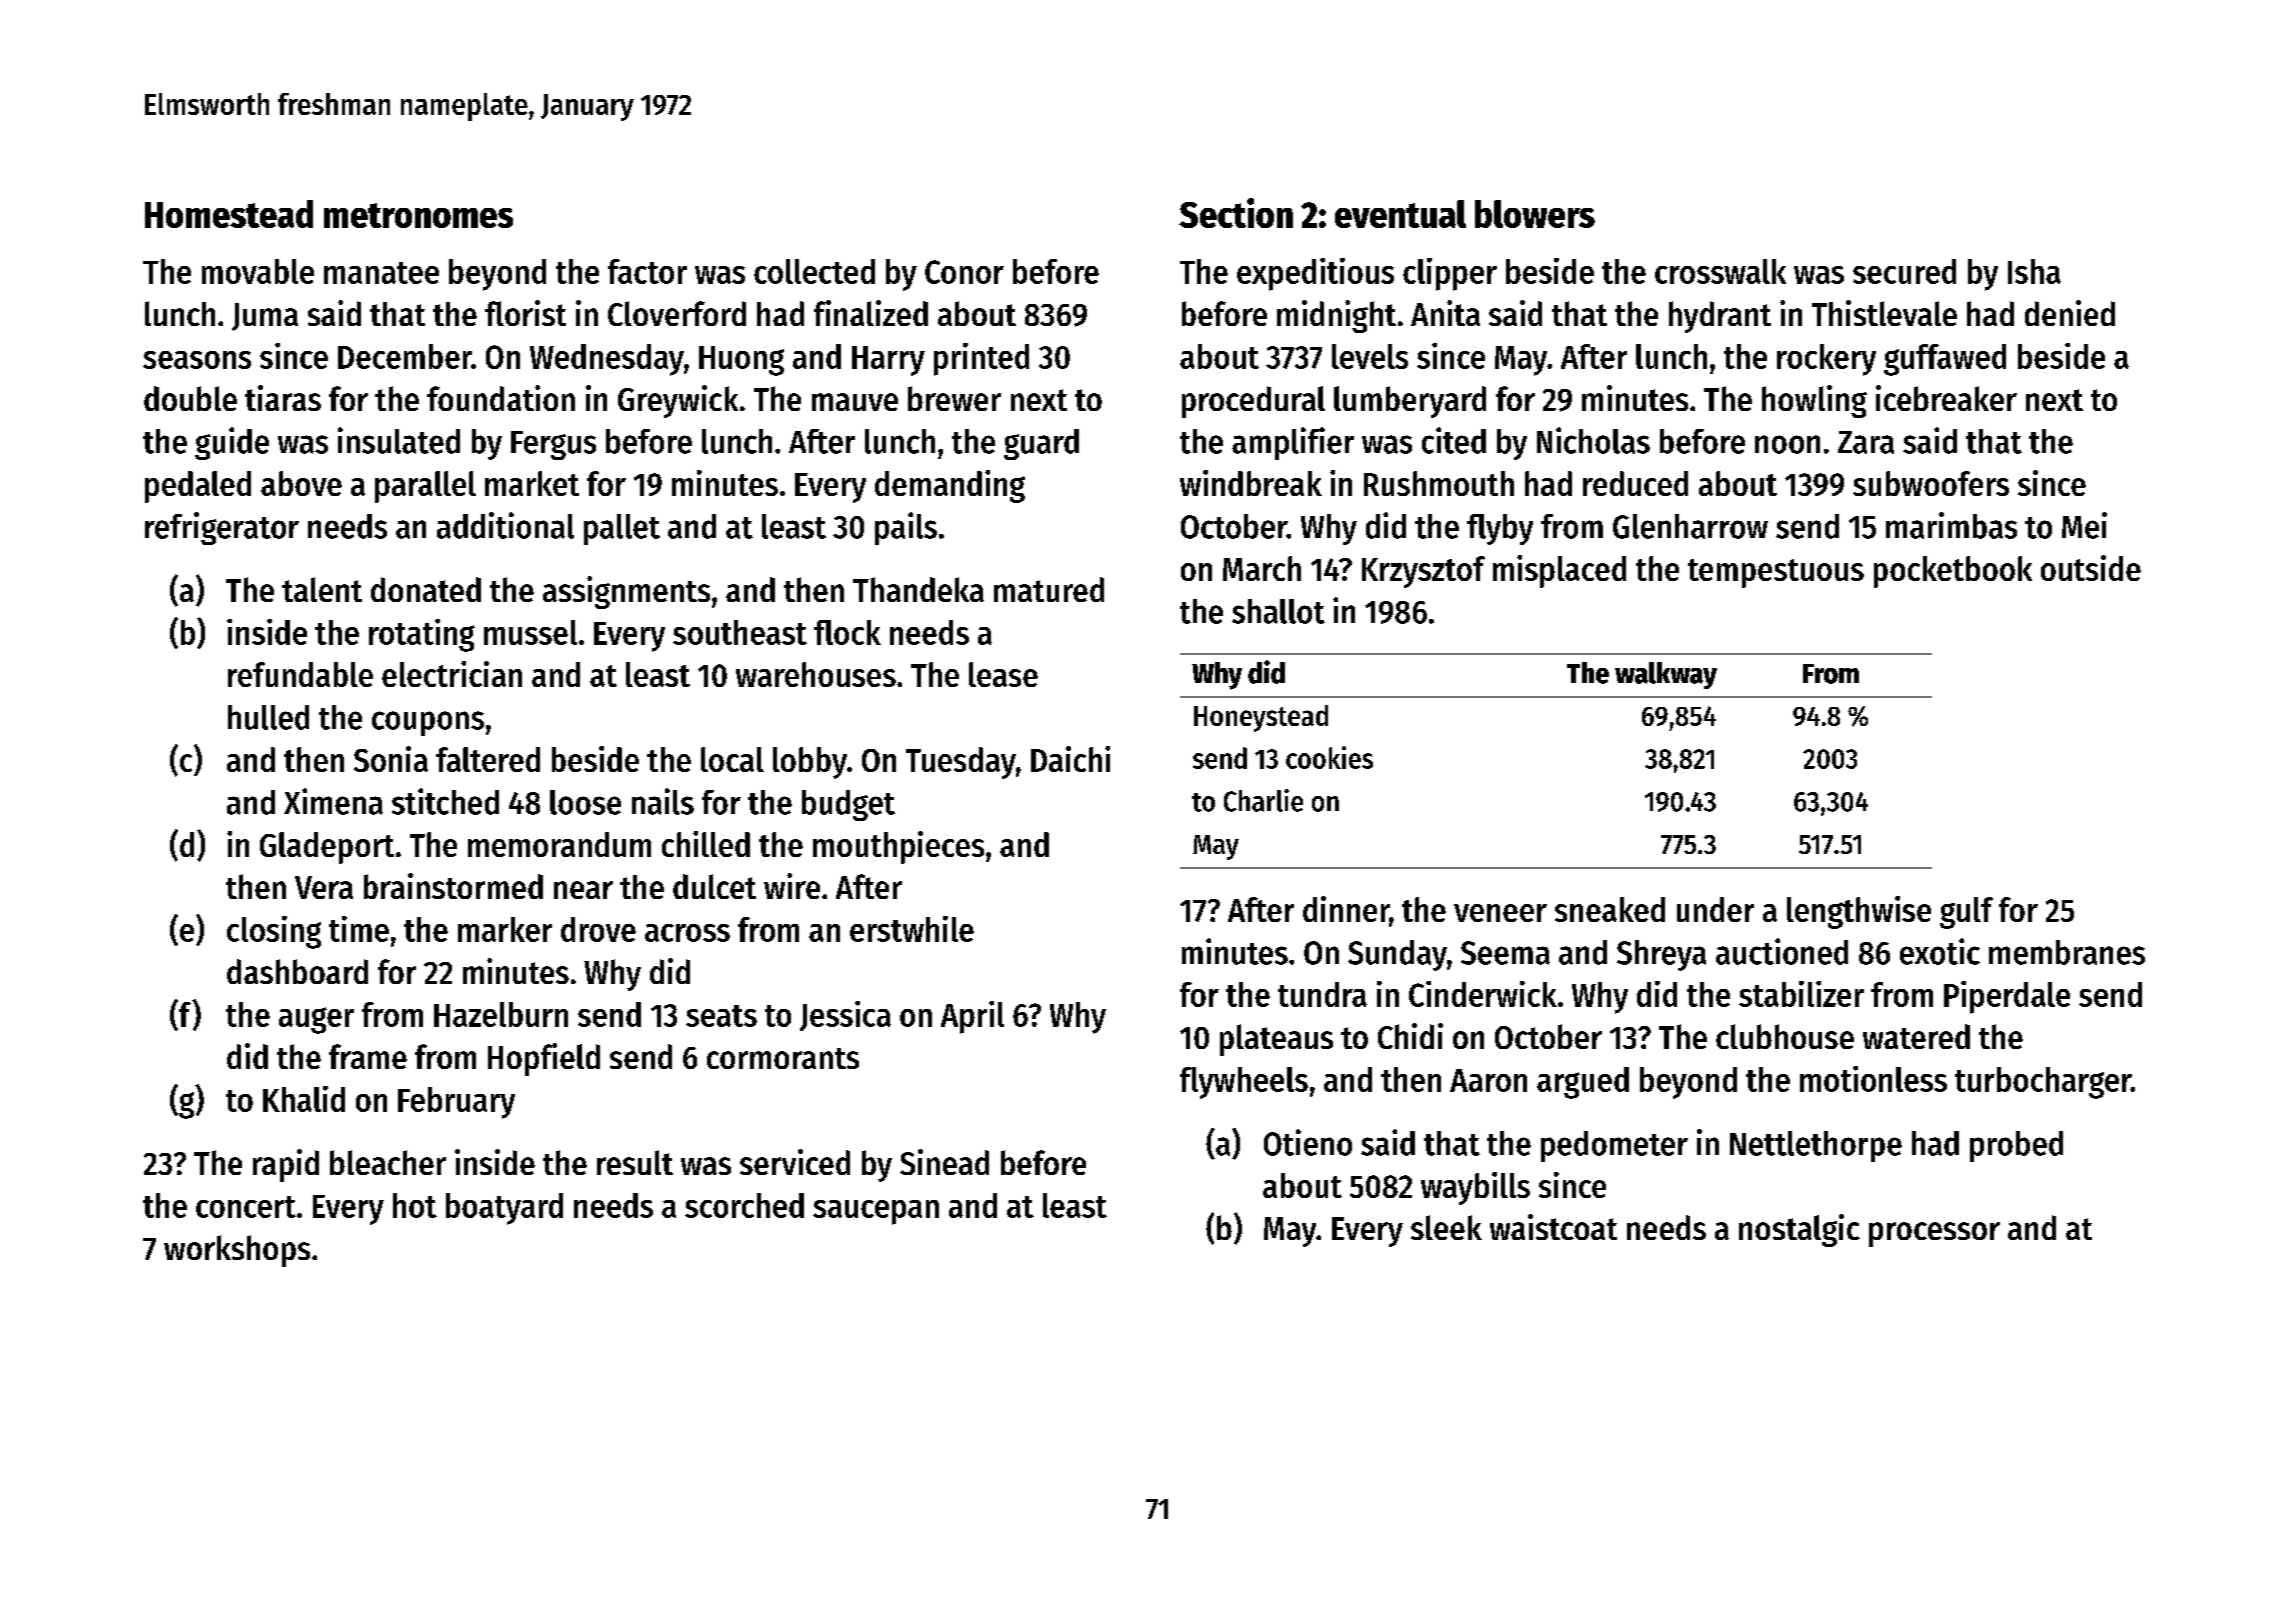 The image size is (2292, 1620). Describe the element at coordinates (1003, 674) in the image. I see `lease` at that location.
